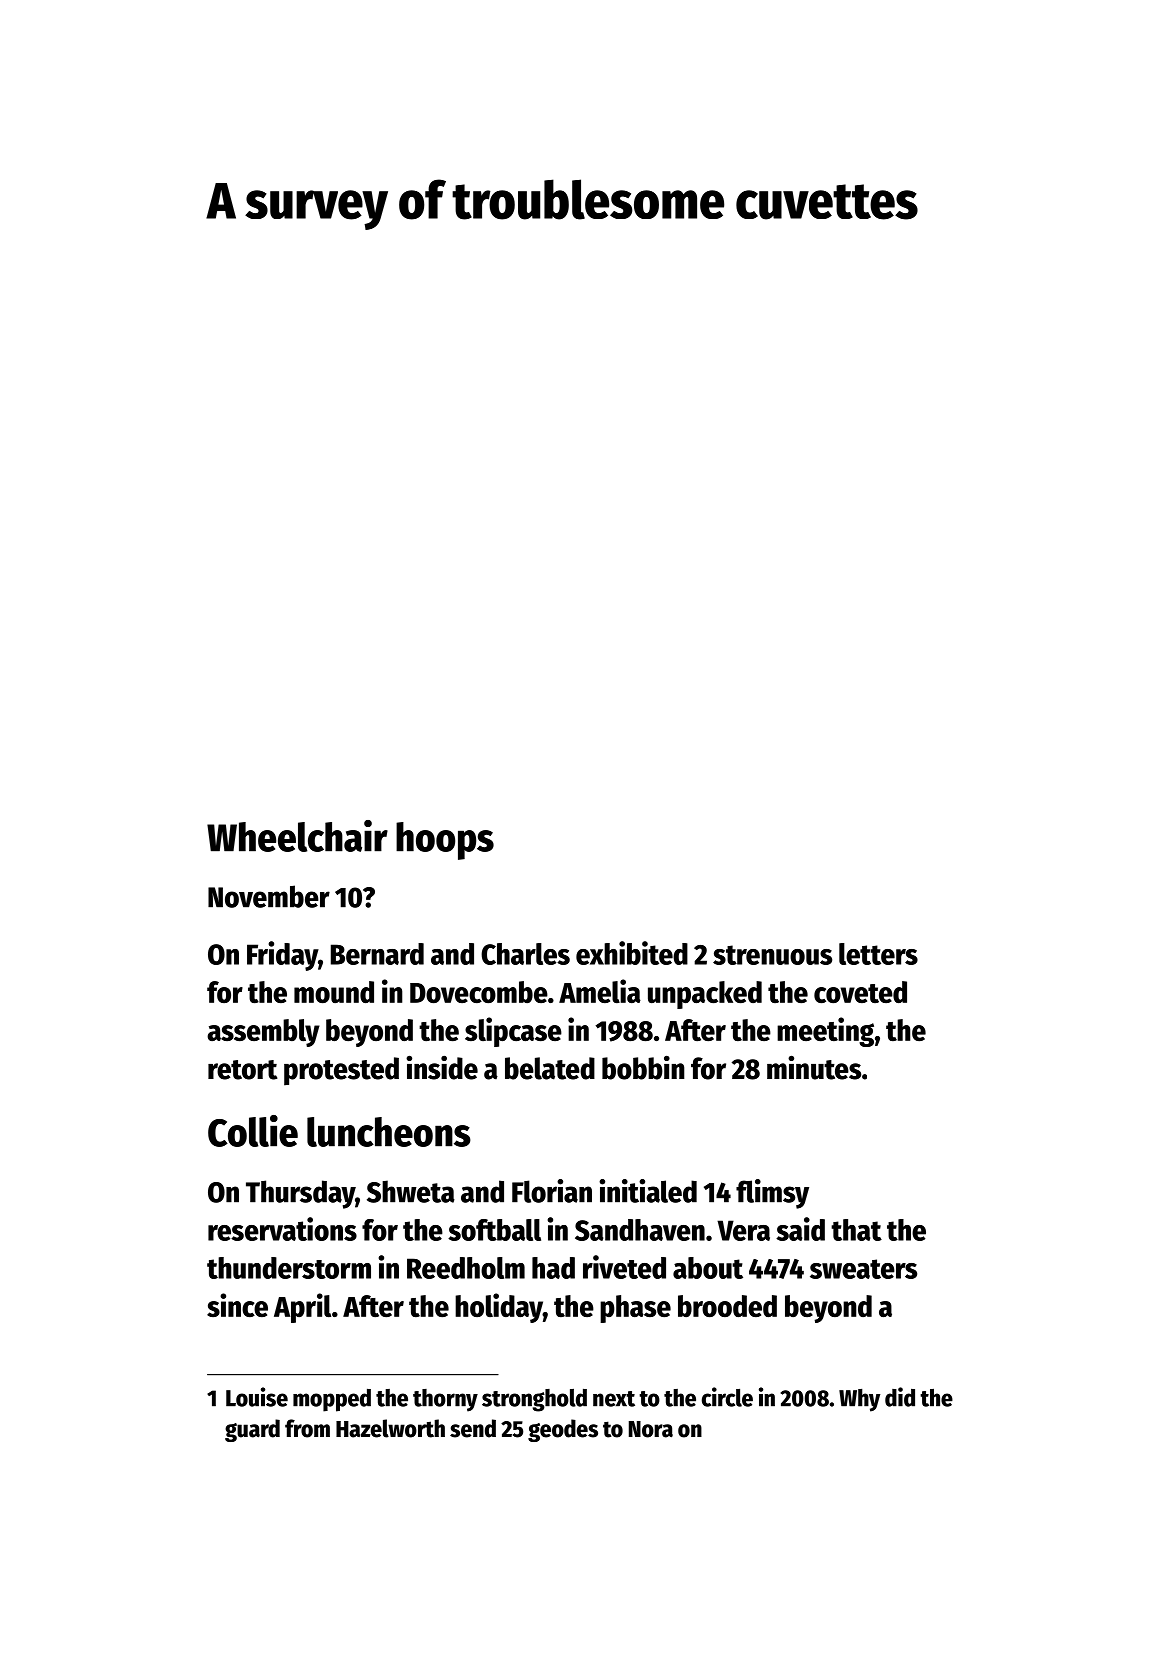 The image size is (1165, 1654). What do you see at coordinates (269, 896) in the screenshot?
I see `November` at bounding box center [269, 896].
